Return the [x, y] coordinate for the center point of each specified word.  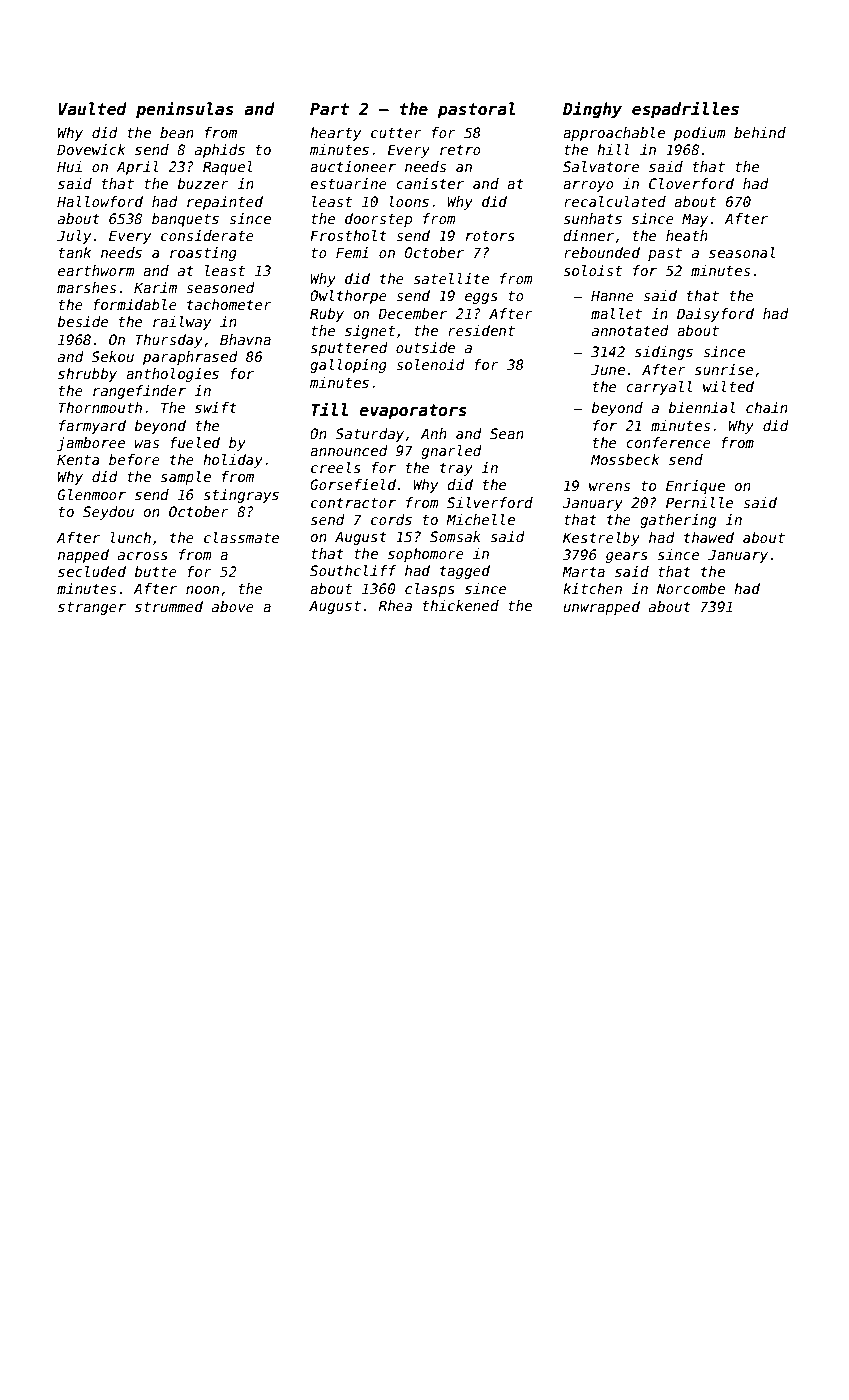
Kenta [78, 459]
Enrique [695, 487]
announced [349, 450]
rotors [490, 236]
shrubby [87, 375]
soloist [593, 270]
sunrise [724, 369]
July [74, 237]
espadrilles [685, 110]
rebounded [602, 252]
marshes [86, 287]
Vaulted [93, 108]
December [412, 313]
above [233, 606]
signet [370, 332]
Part [329, 109]
